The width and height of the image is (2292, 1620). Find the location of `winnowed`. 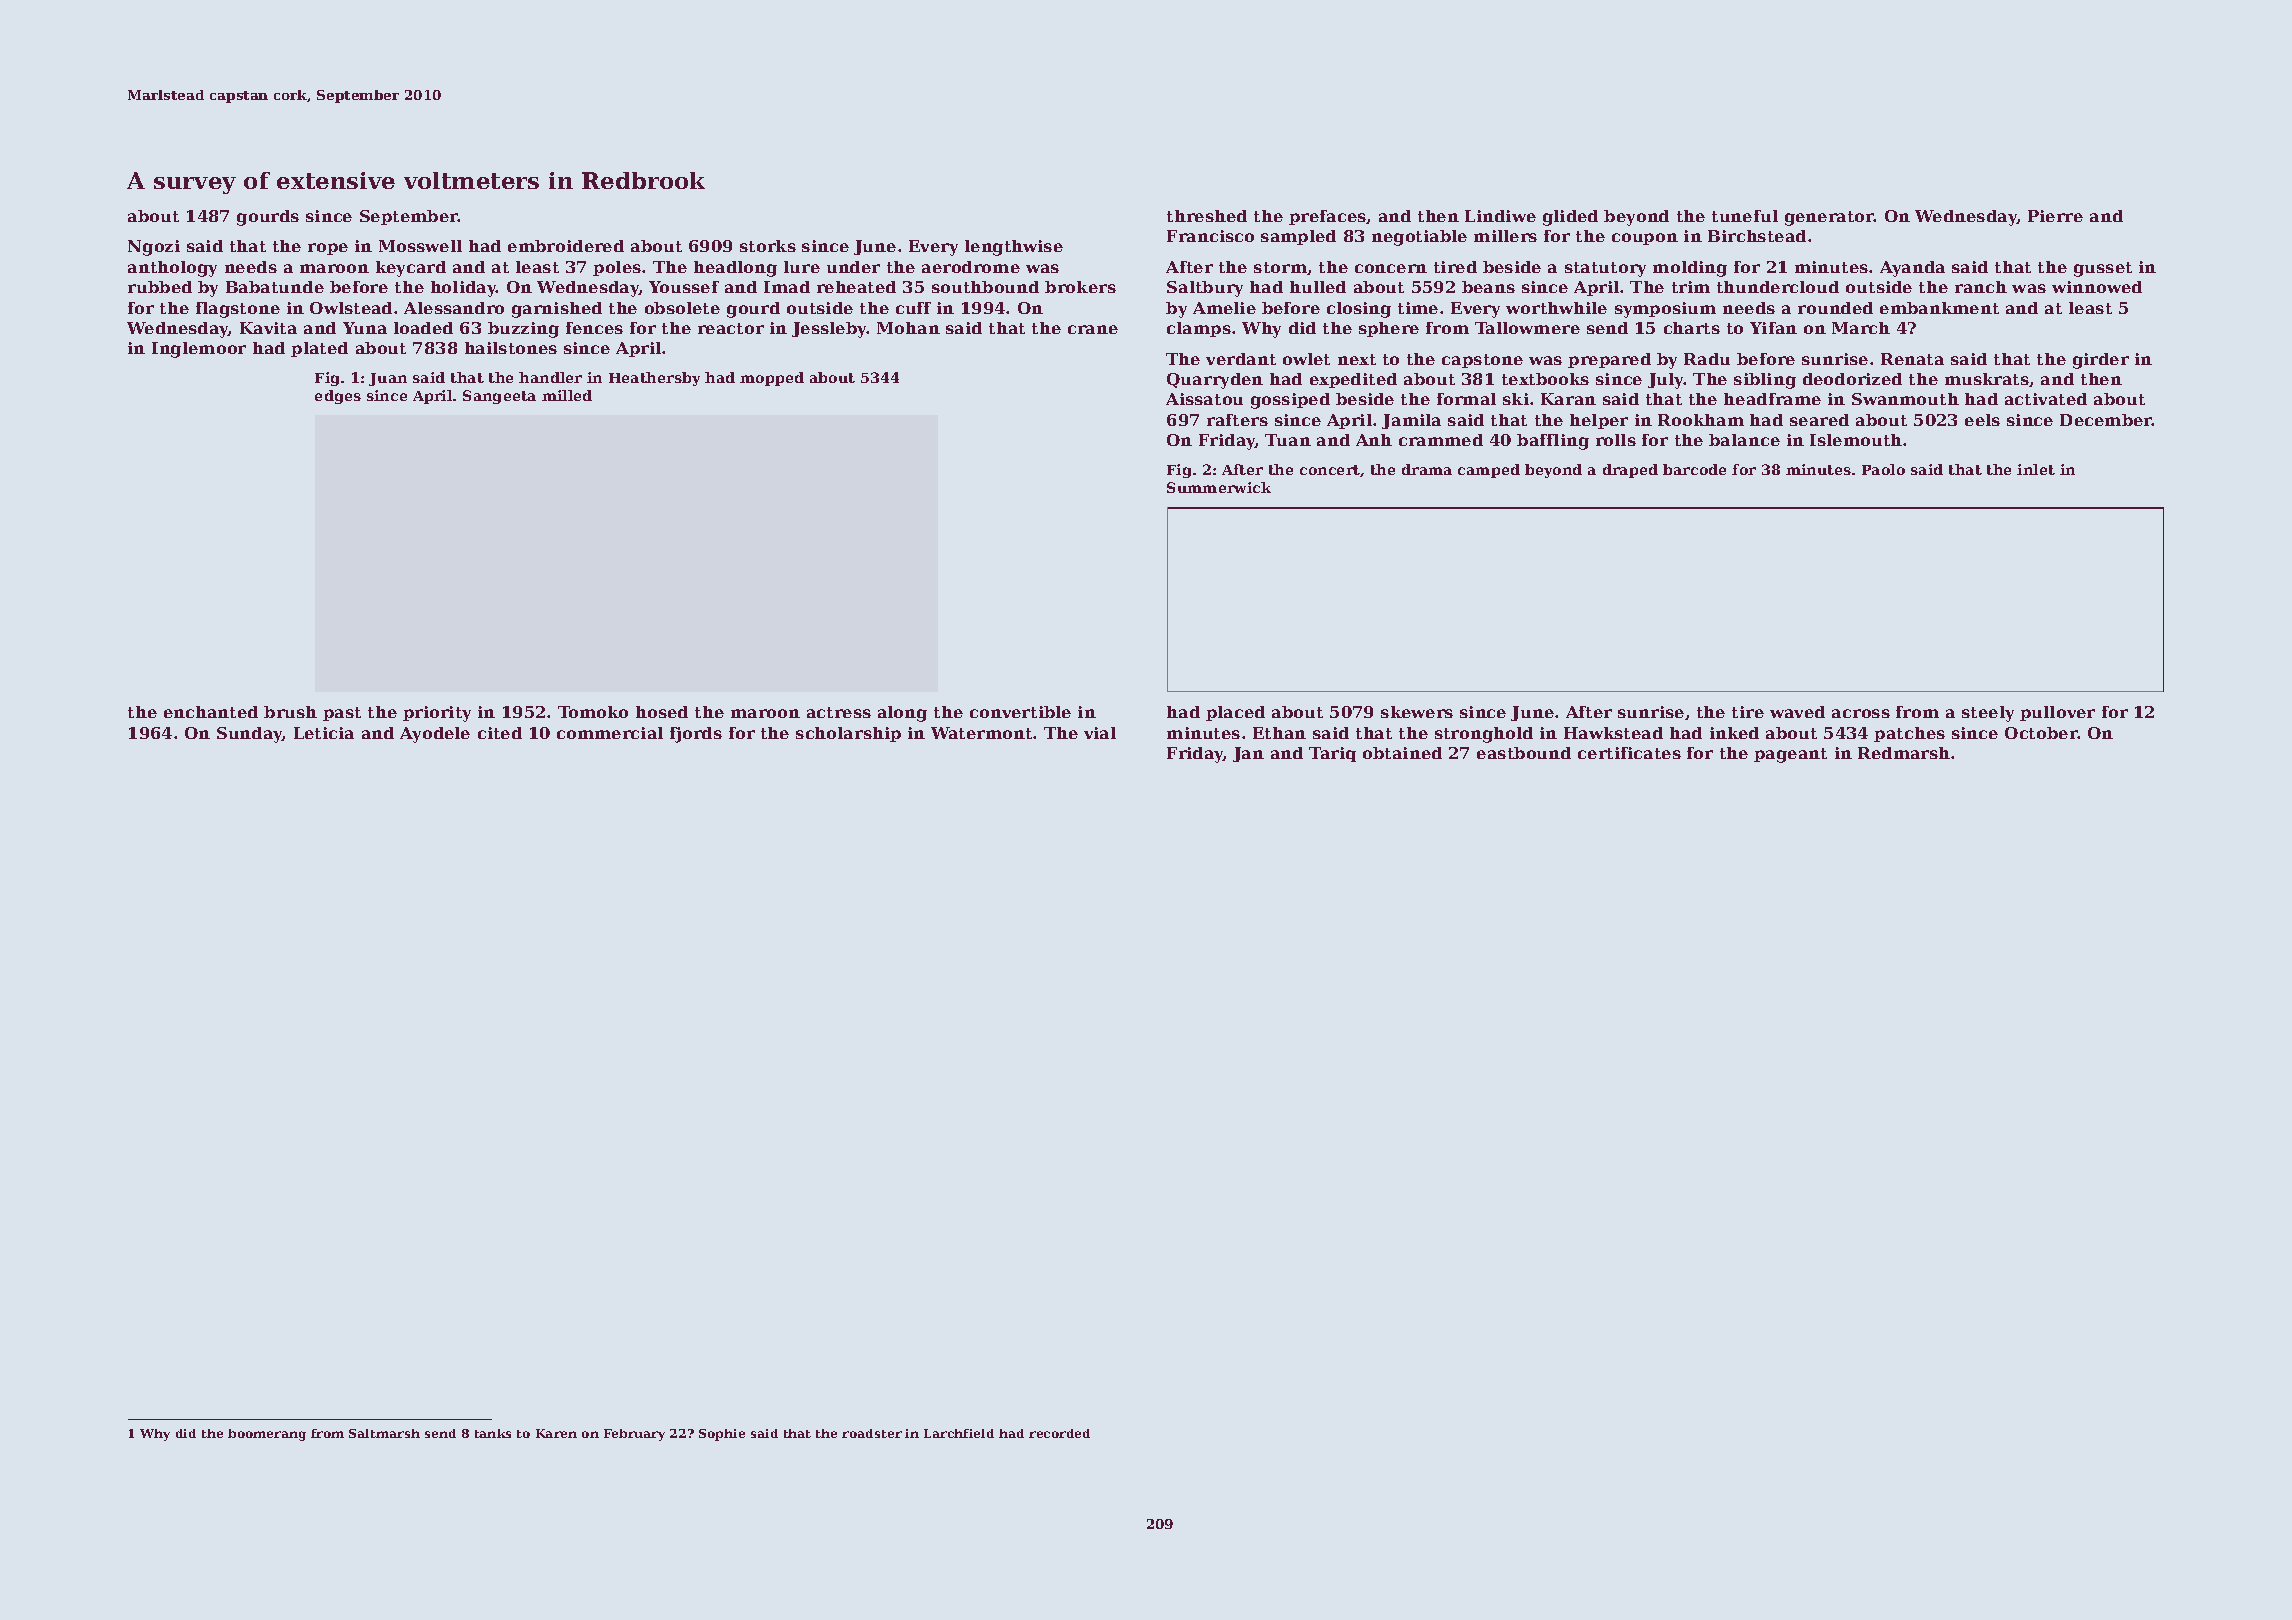

winnowed is located at coordinates (2097, 287).
